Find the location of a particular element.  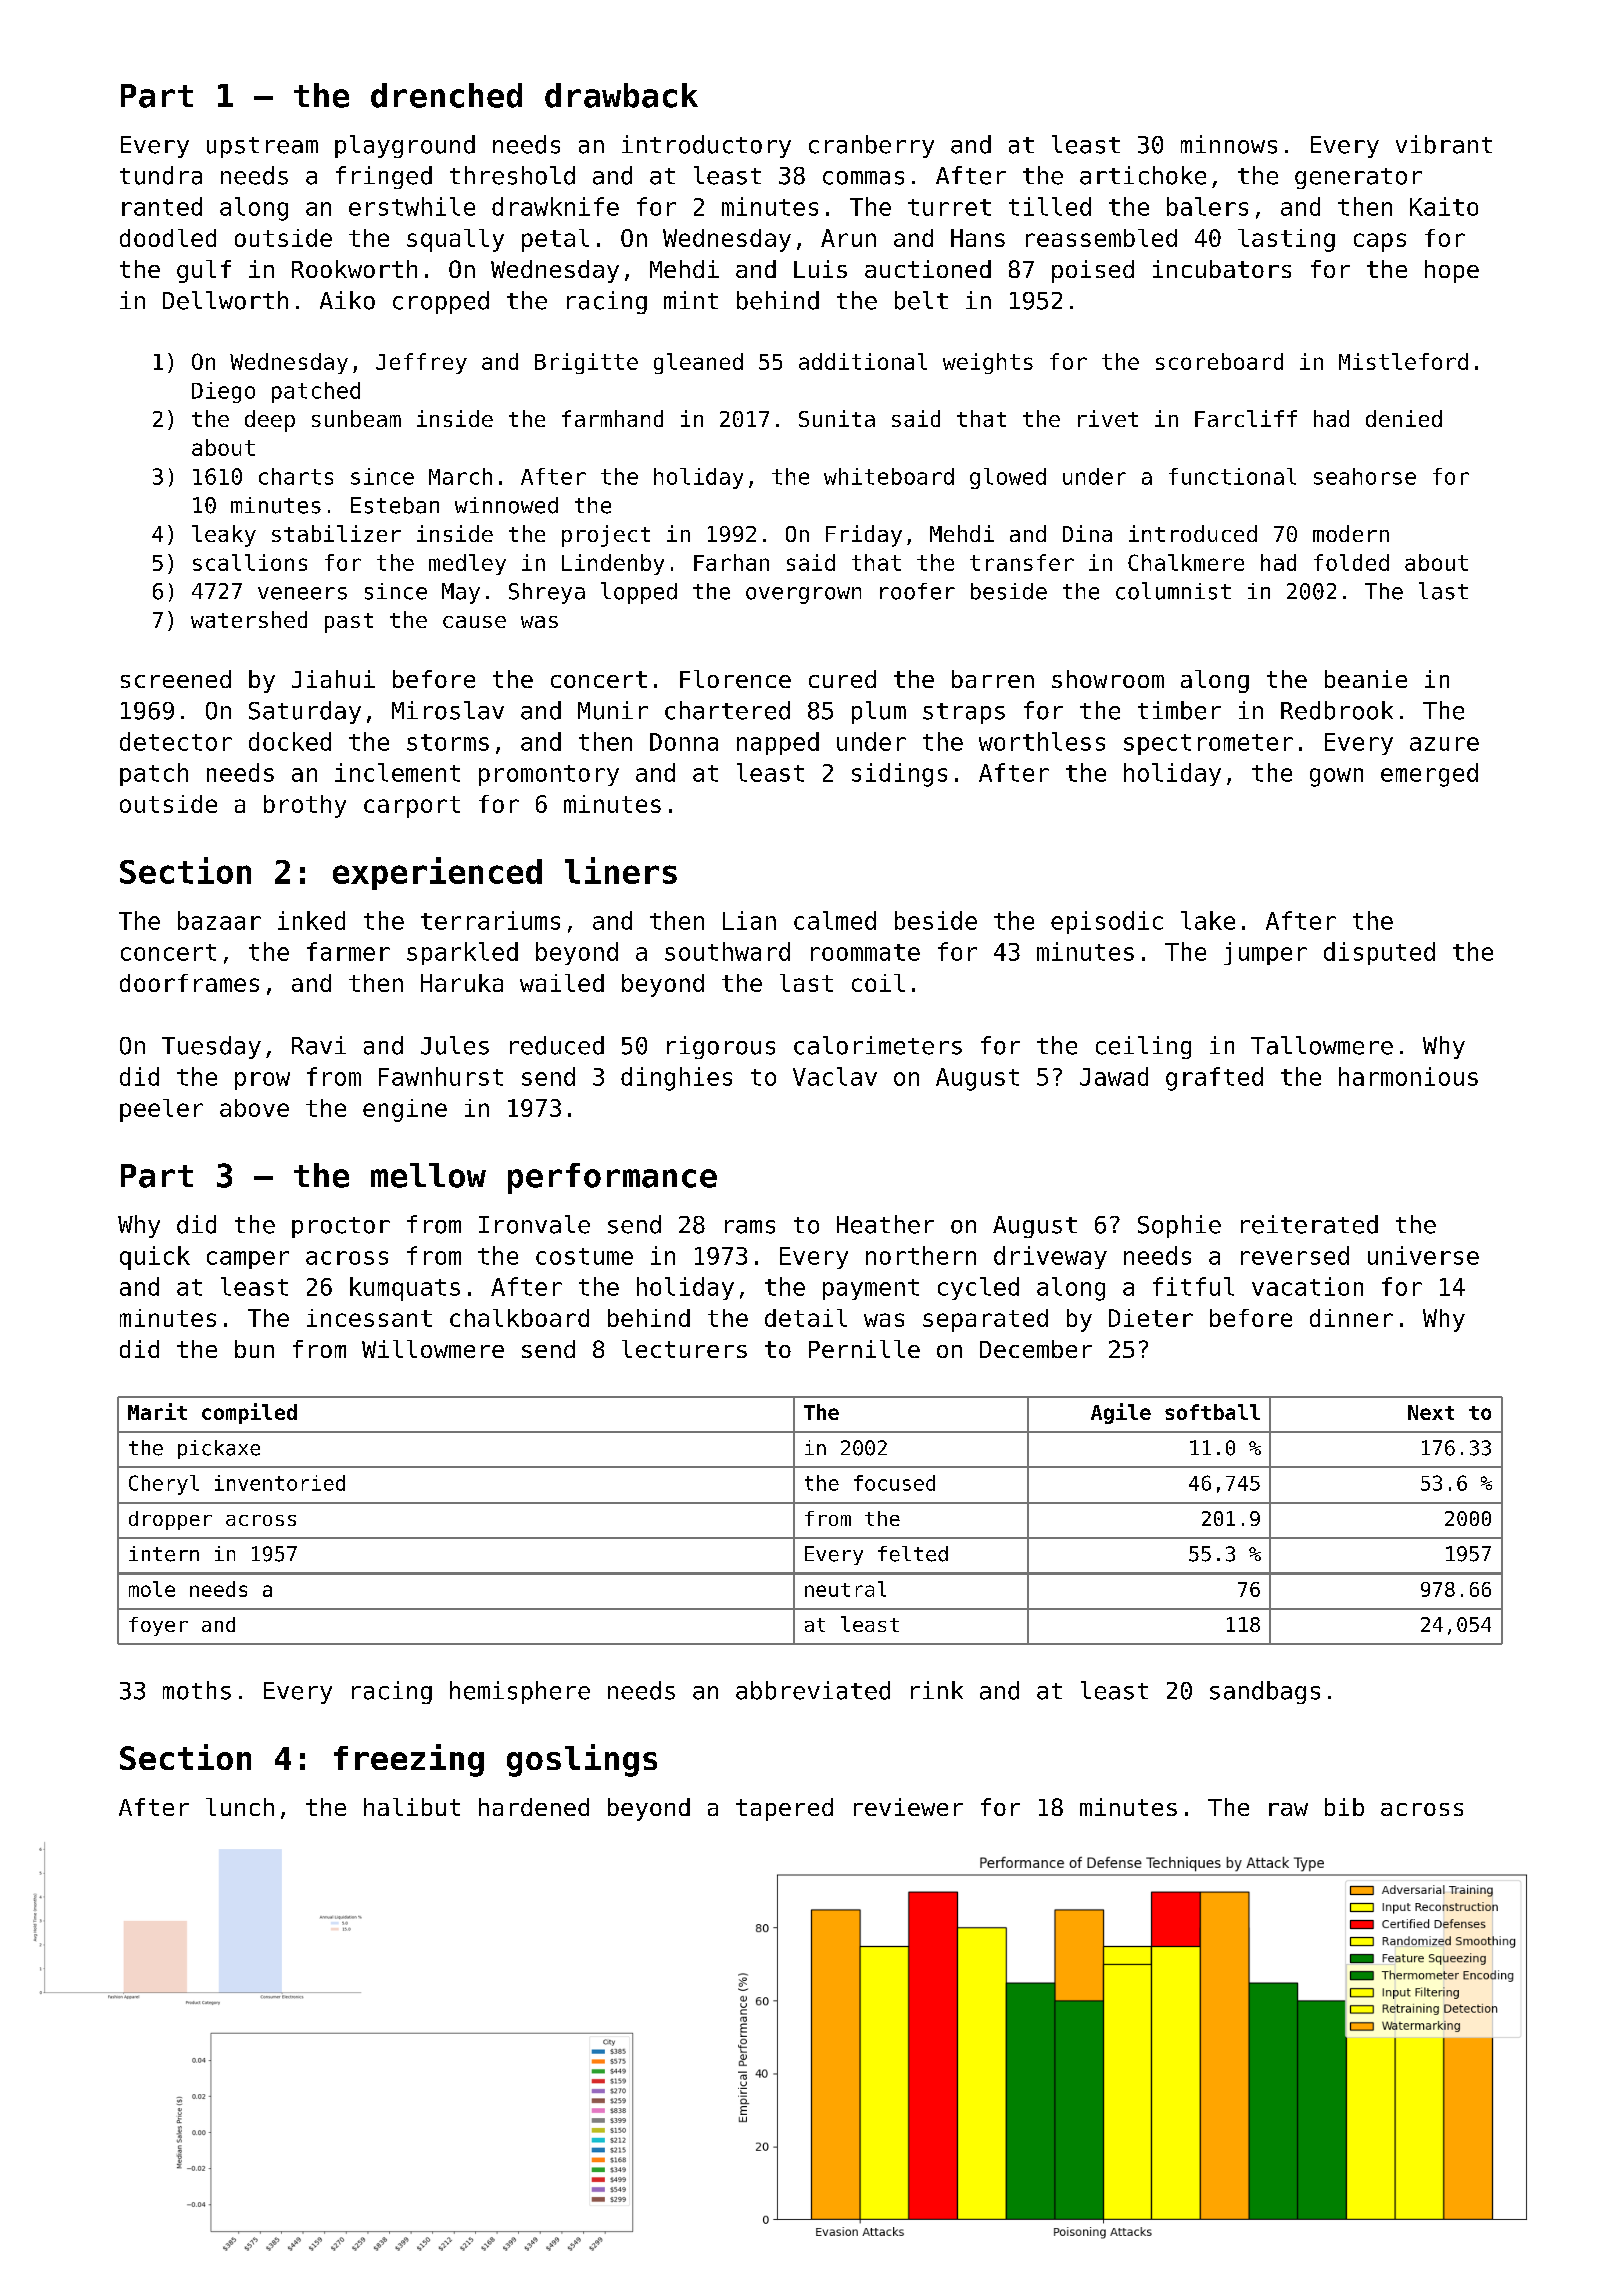

Next is located at coordinates (1431, 1412).
